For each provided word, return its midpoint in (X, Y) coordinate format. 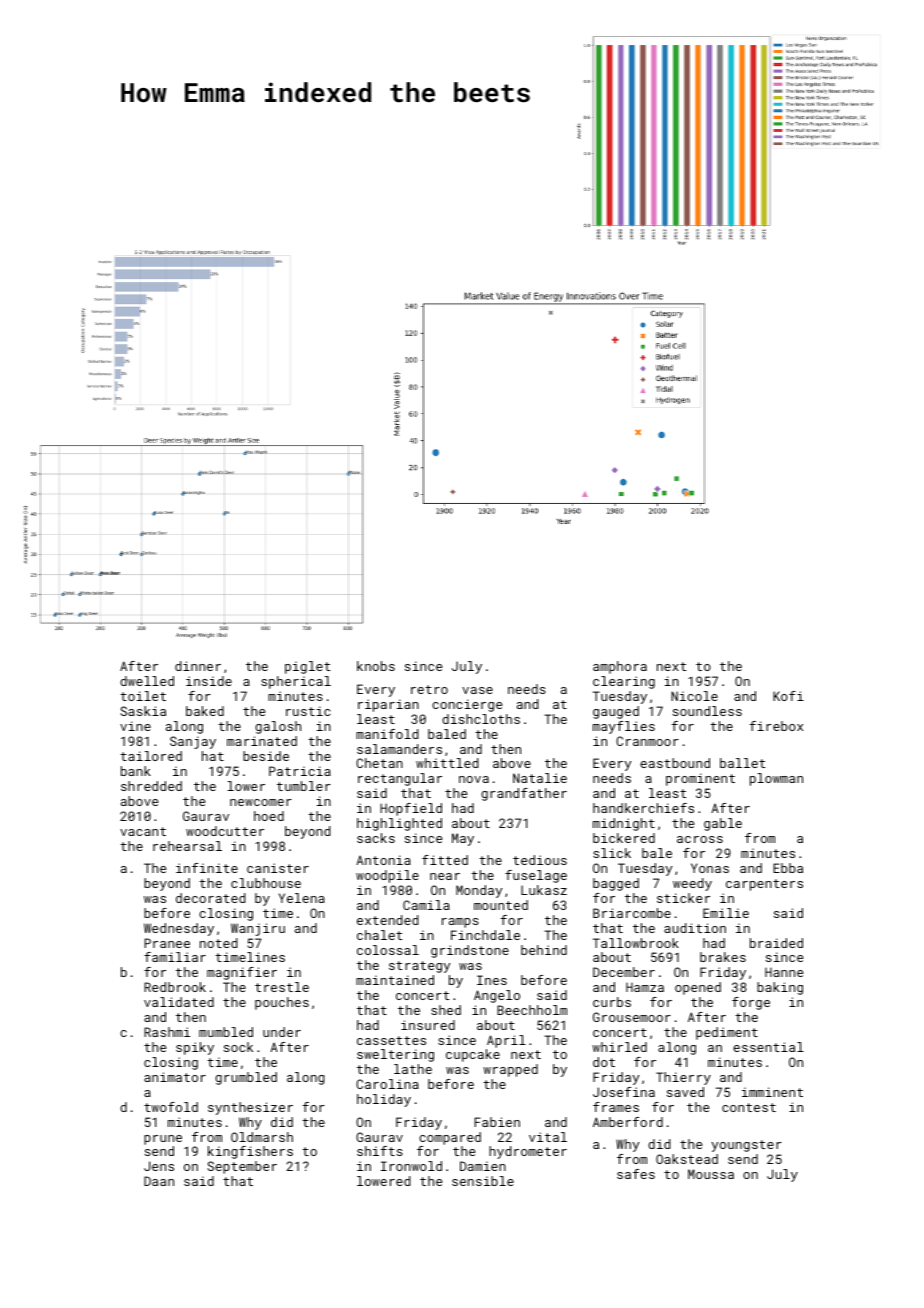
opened (698, 988)
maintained (395, 980)
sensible (483, 1181)
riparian (388, 705)
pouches (282, 1003)
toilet (143, 696)
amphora (620, 667)
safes (636, 1174)
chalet (379, 935)
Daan (159, 1181)
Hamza (645, 987)
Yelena (302, 898)
